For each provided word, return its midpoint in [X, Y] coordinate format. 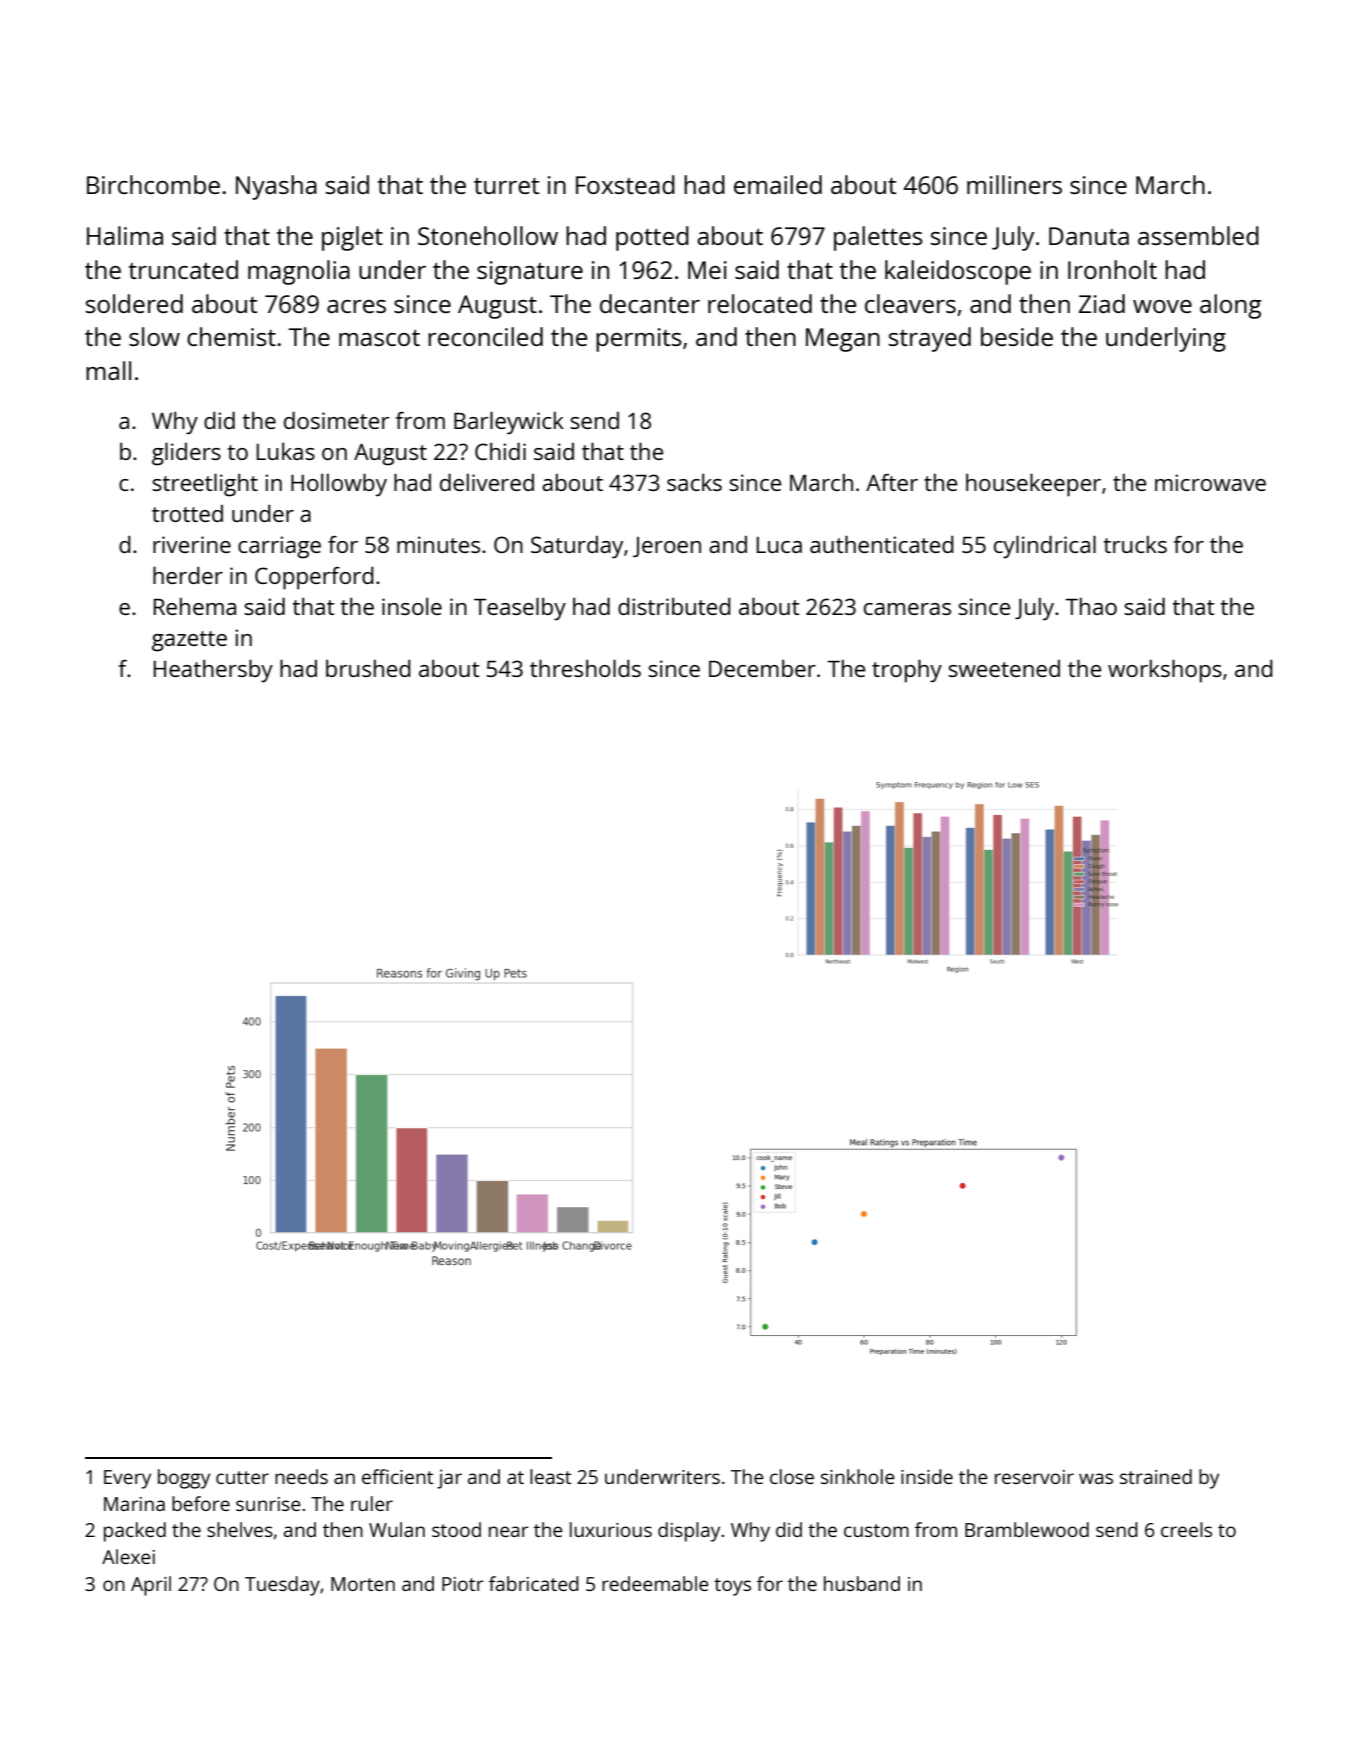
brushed [368, 668]
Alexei [128, 1556]
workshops [1165, 671]
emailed [778, 184]
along [1230, 306]
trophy [907, 671]
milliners [1014, 184]
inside [927, 1476]
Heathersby [213, 671]
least [550, 1476]
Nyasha [276, 187]
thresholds [585, 668]
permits [639, 340]
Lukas [286, 451]
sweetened [1004, 668]
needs [301, 1476]
